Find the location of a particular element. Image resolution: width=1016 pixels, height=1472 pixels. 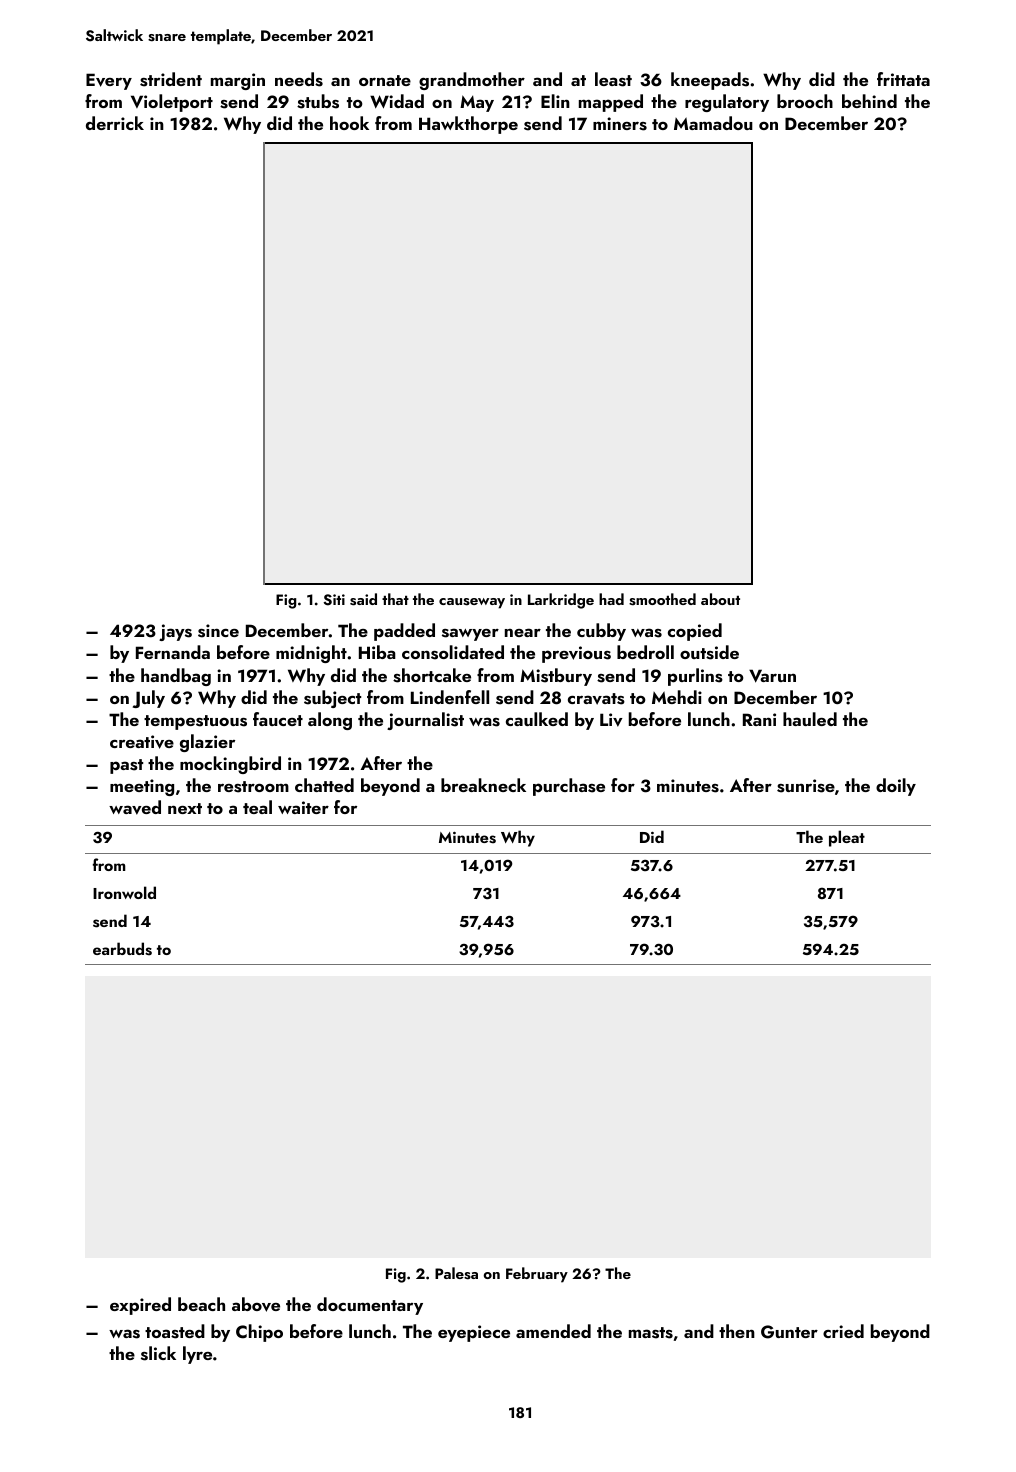

Varun is located at coordinates (772, 676).
